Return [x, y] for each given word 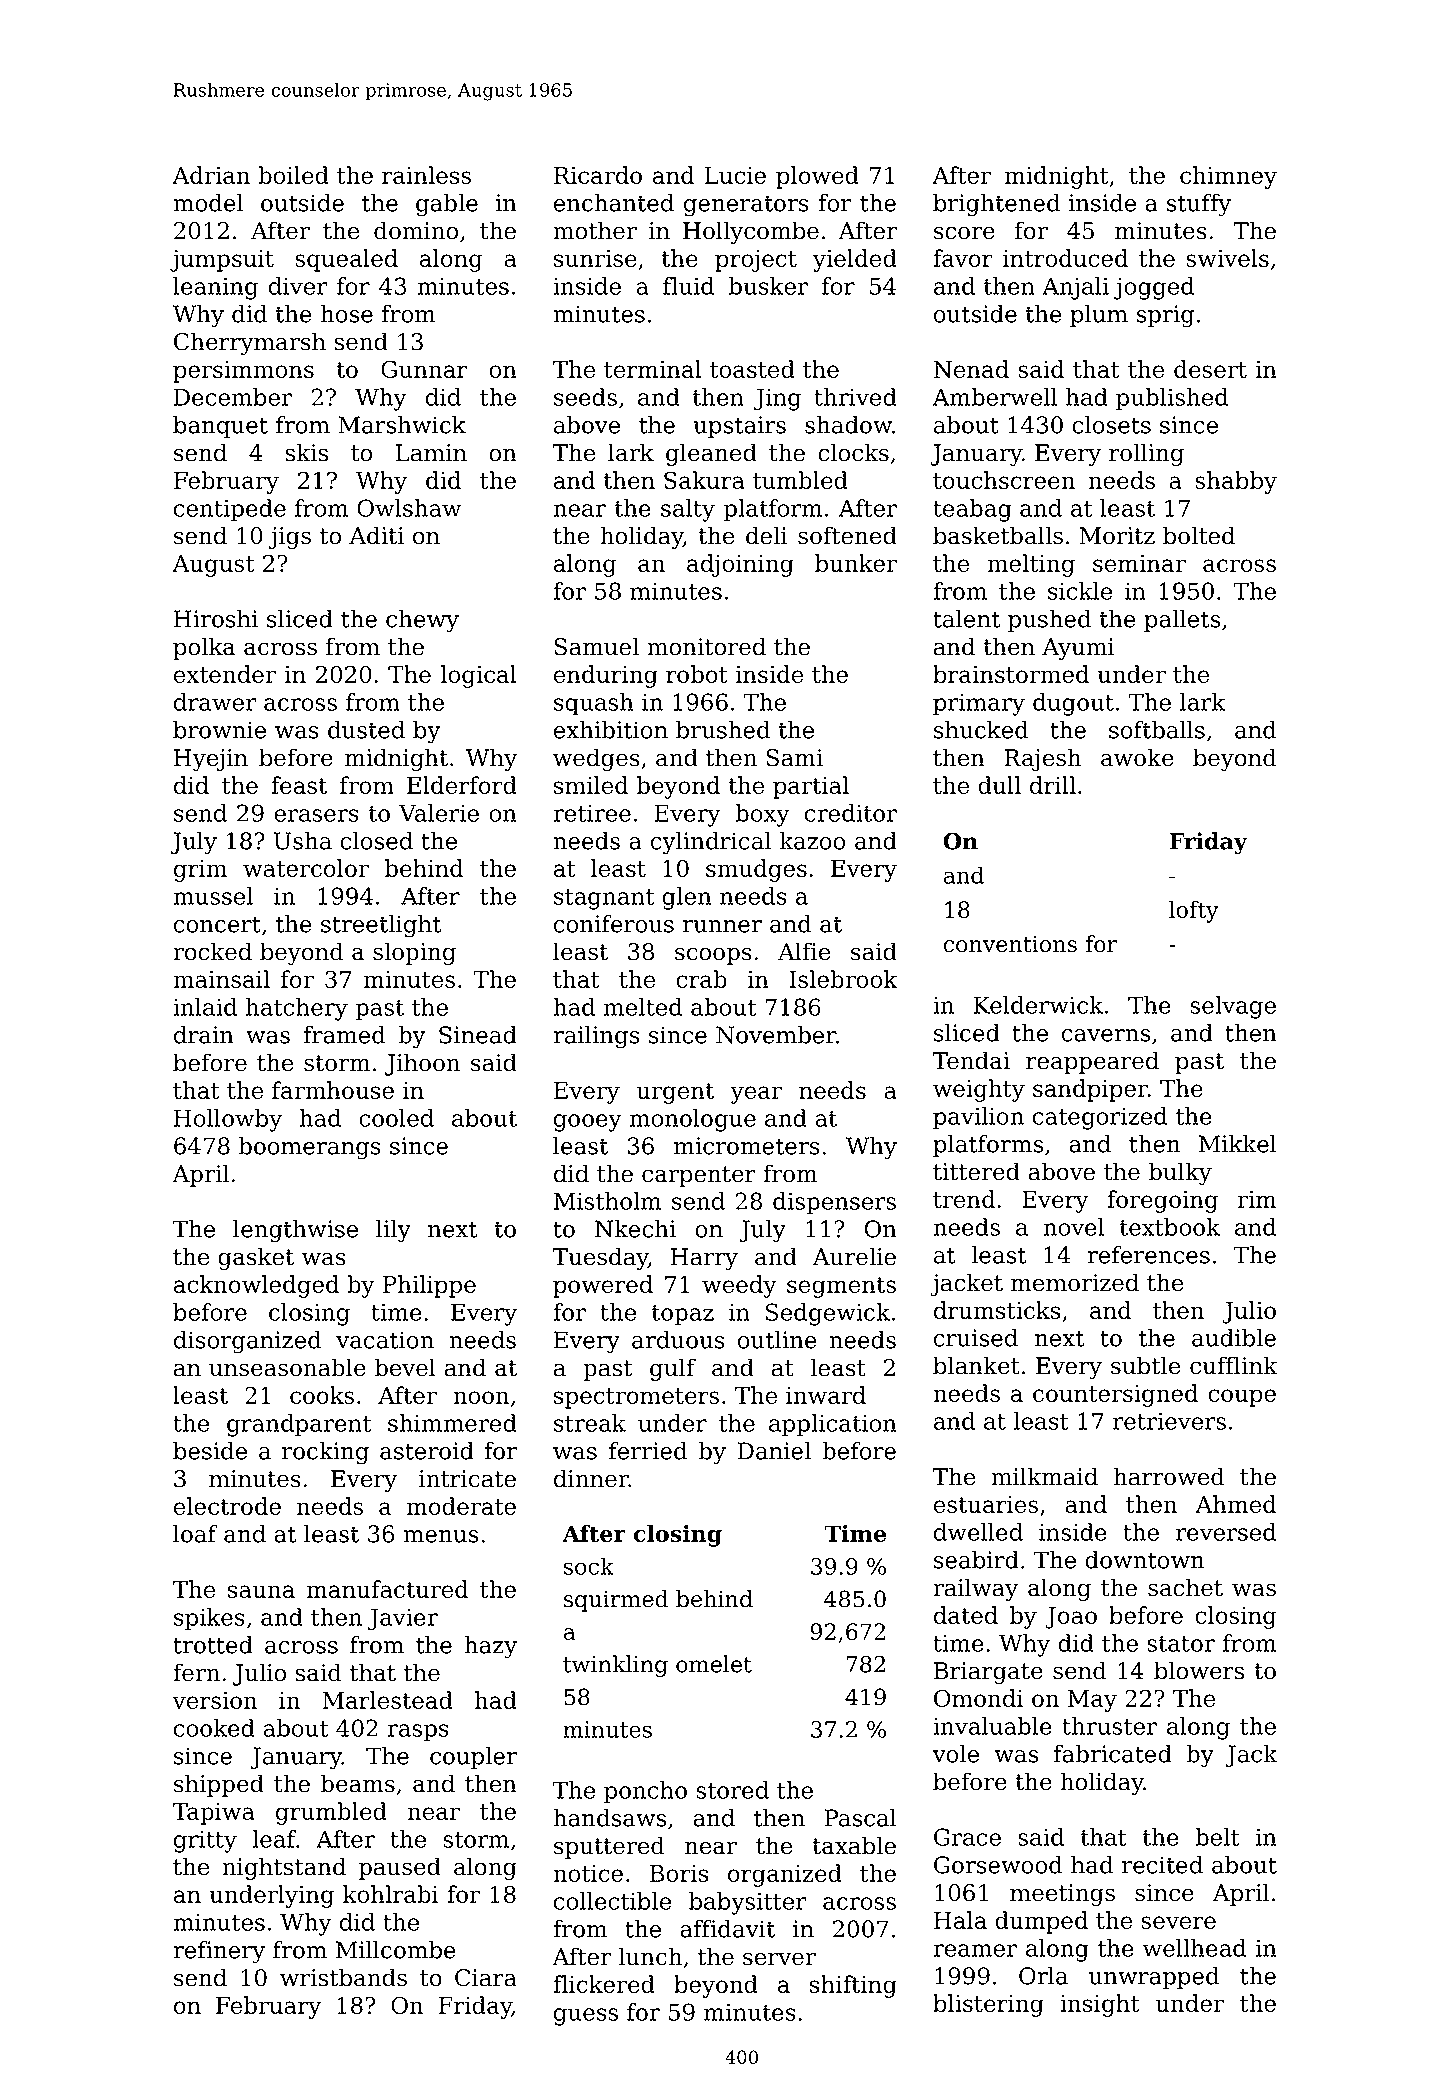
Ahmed [1235, 1504]
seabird [976, 1560]
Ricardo [598, 175]
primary [979, 704]
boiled [293, 175]
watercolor [306, 868]
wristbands [343, 1977]
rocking [325, 1453]
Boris [679, 1873]
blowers [1199, 1670]
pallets [1182, 621]
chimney [1228, 177]
